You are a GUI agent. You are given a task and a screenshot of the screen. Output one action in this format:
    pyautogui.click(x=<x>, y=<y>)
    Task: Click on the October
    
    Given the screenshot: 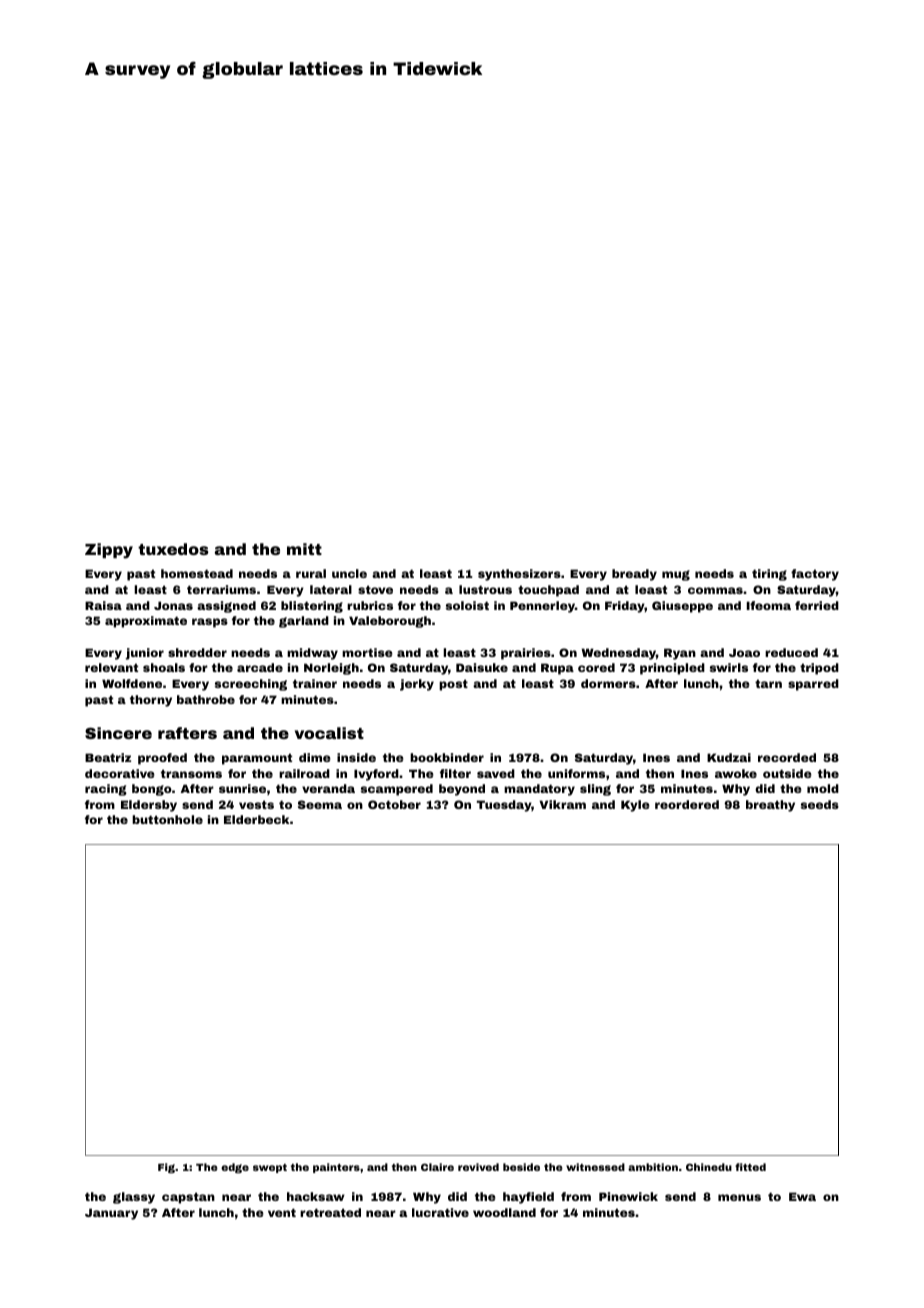 What is the action you would take?
    pyautogui.click(x=394, y=804)
